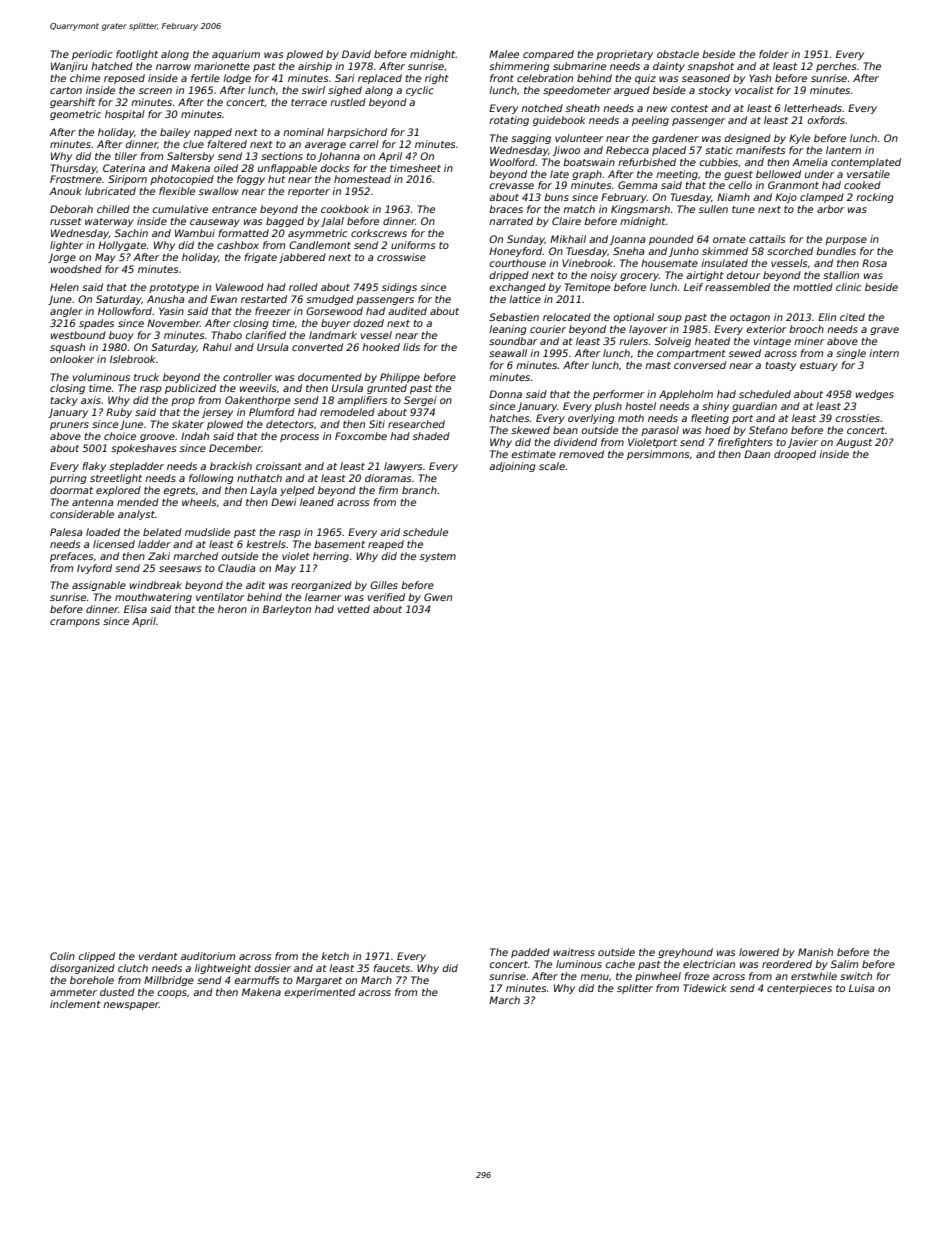 The width and height of the screenshot is (952, 1233). What do you see at coordinates (678, 54) in the screenshot?
I see `obstacle` at bounding box center [678, 54].
